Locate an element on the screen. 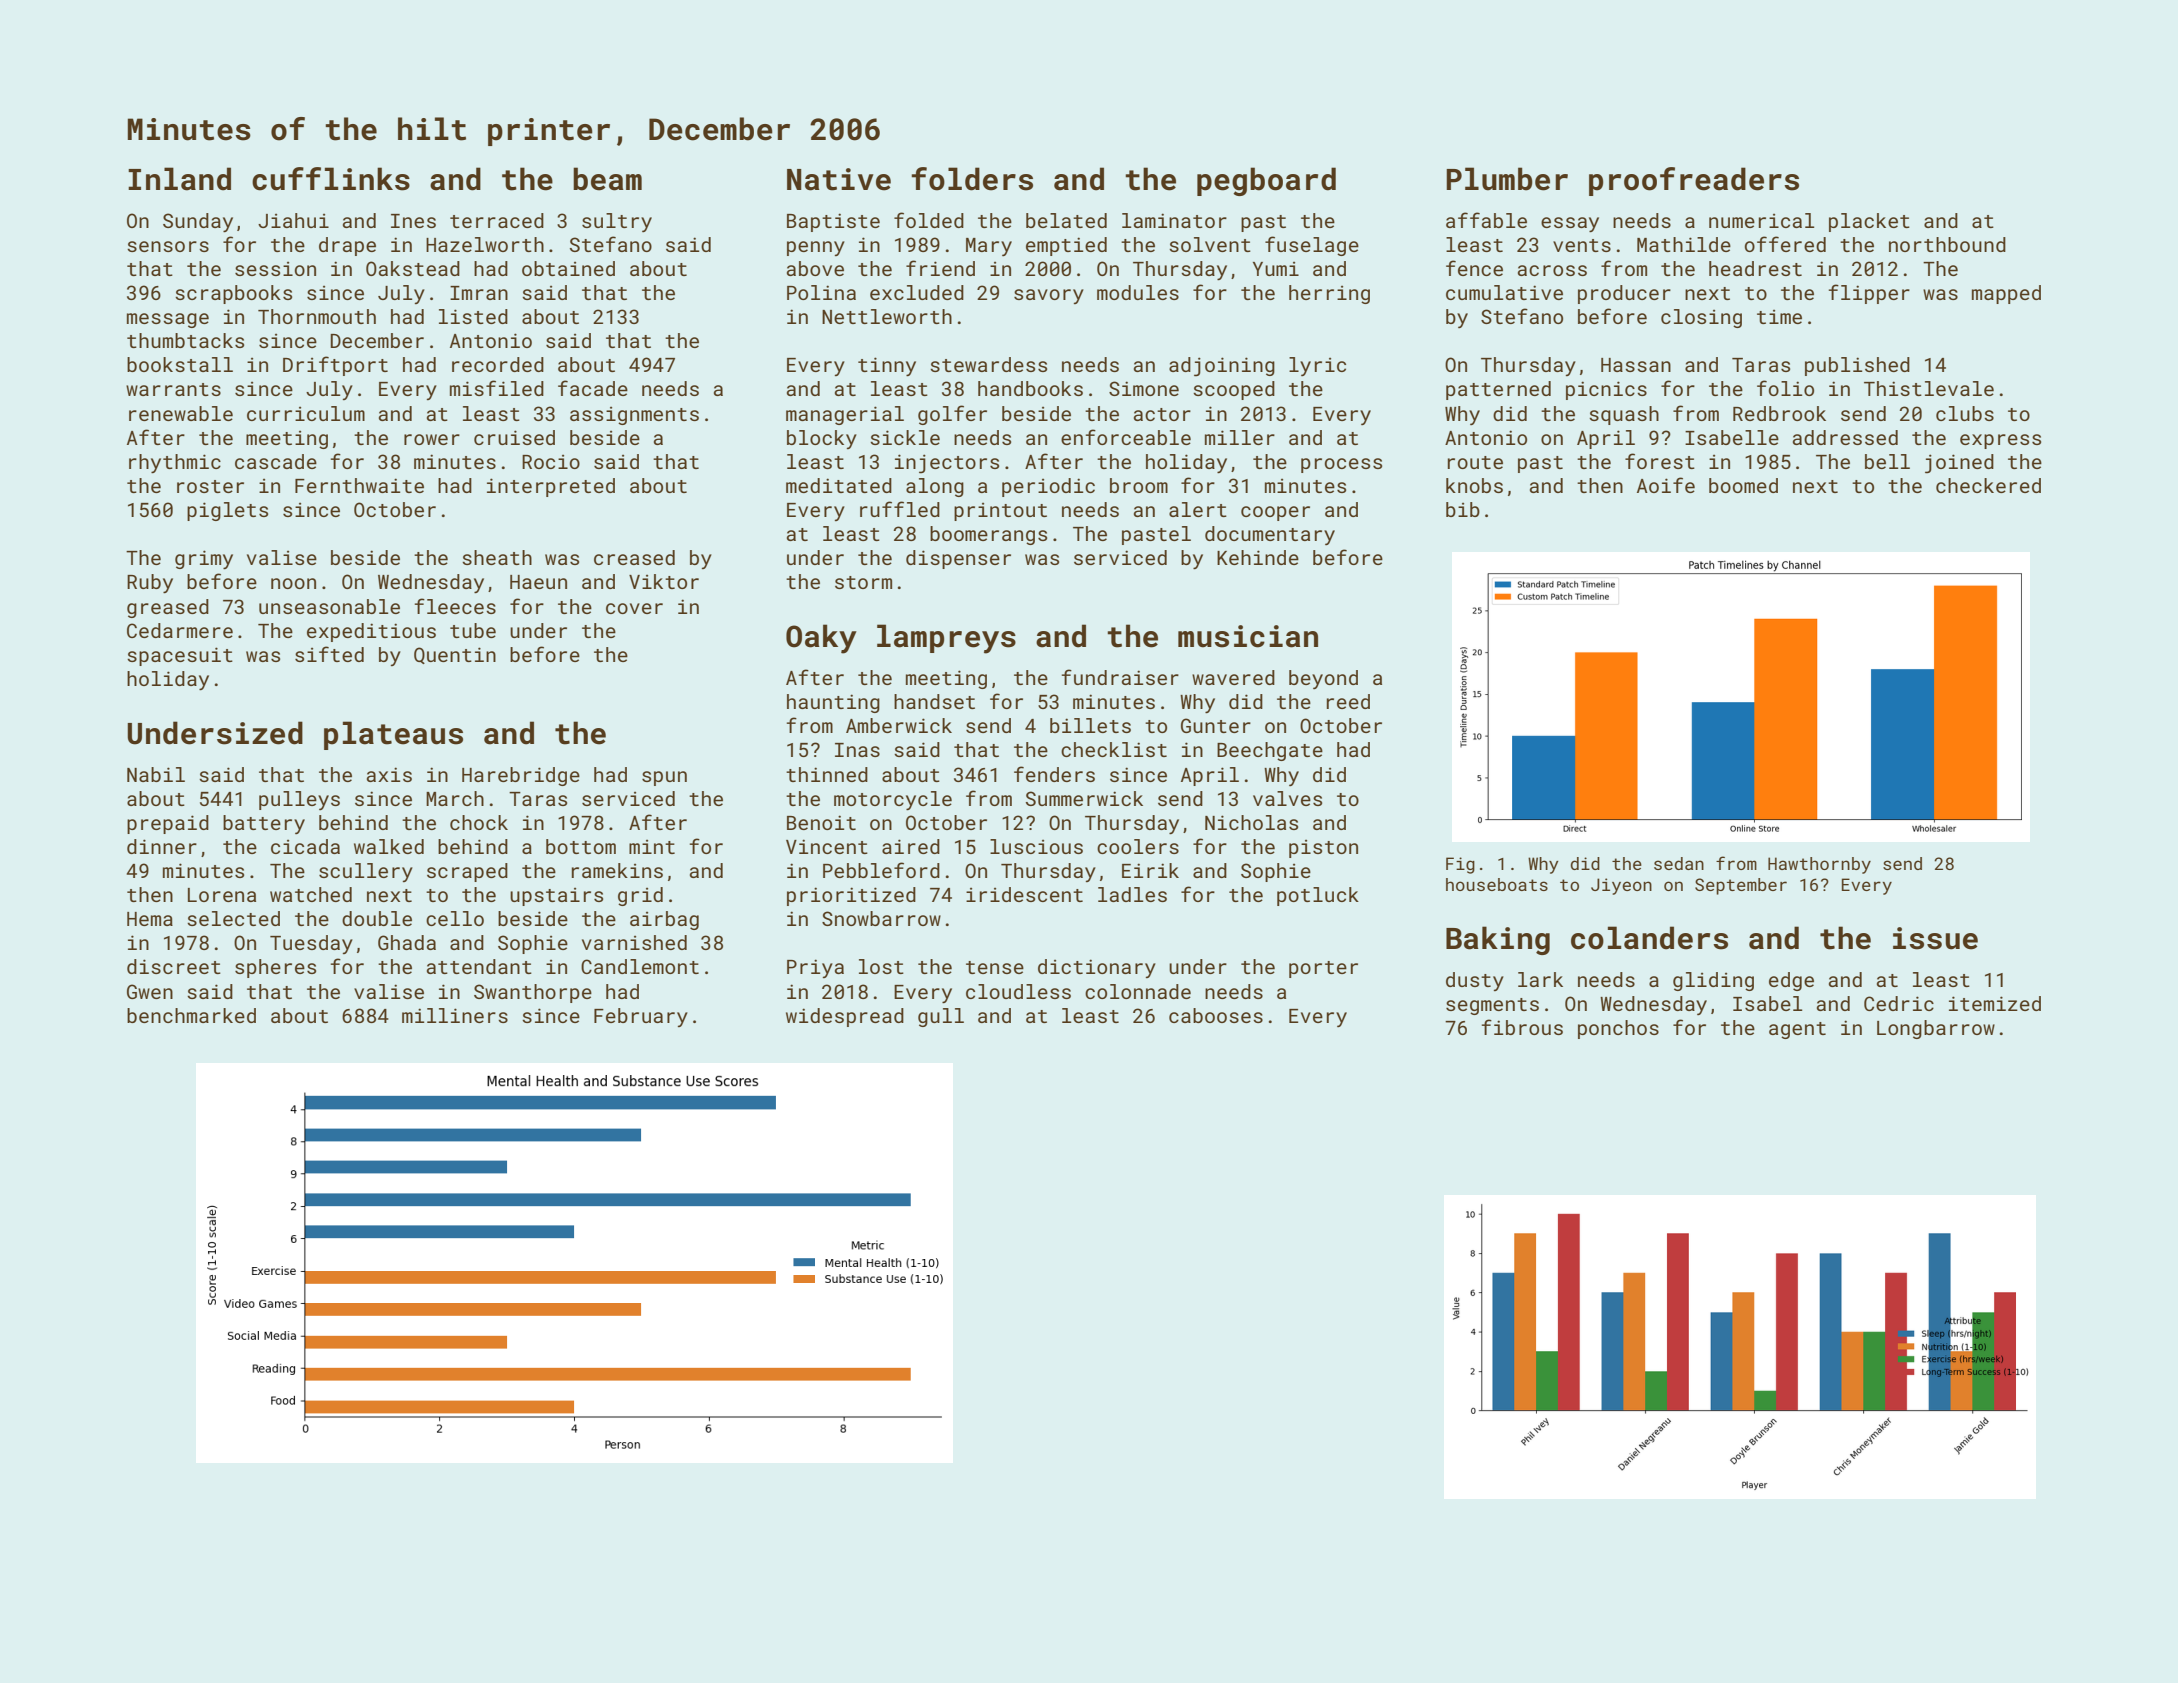 This screenshot has height=1683, width=2178. managerial is located at coordinates (845, 415).
